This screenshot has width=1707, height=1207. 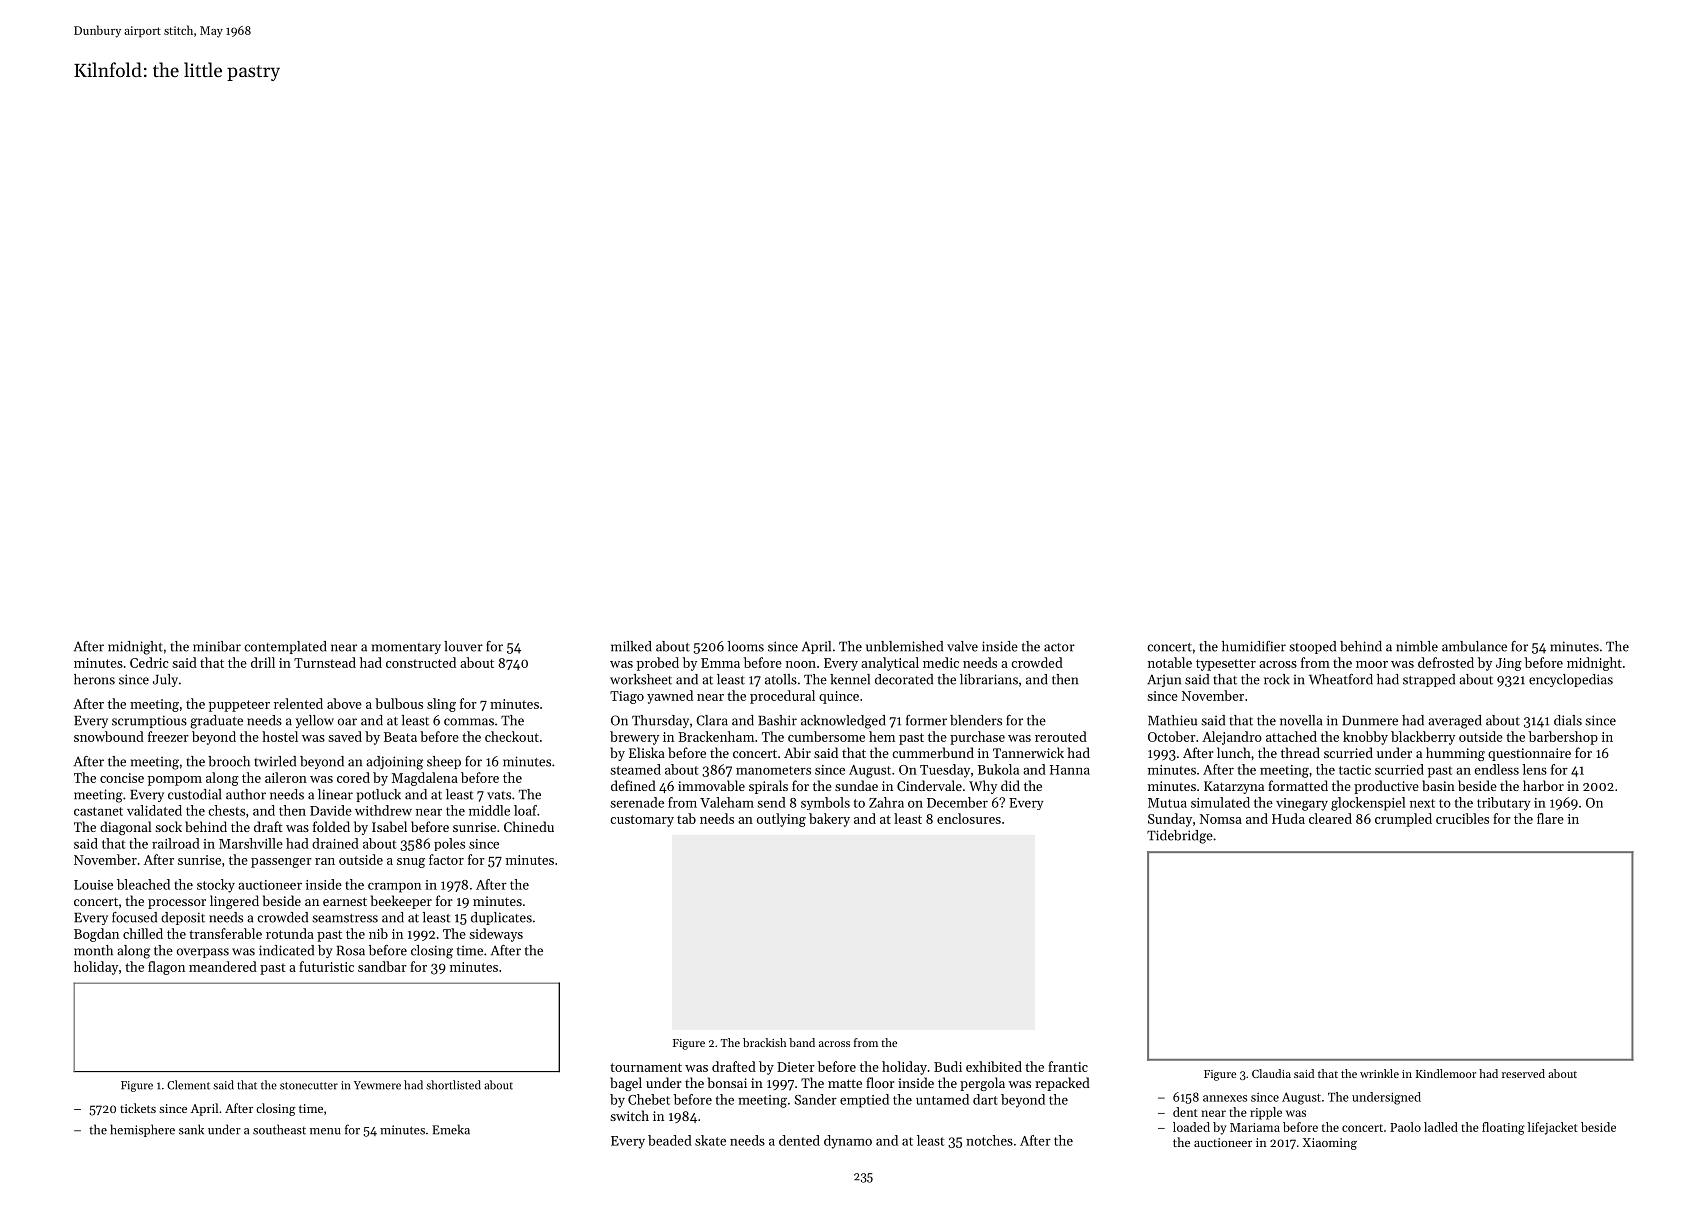 What do you see at coordinates (217, 646) in the screenshot?
I see `minibar` at bounding box center [217, 646].
